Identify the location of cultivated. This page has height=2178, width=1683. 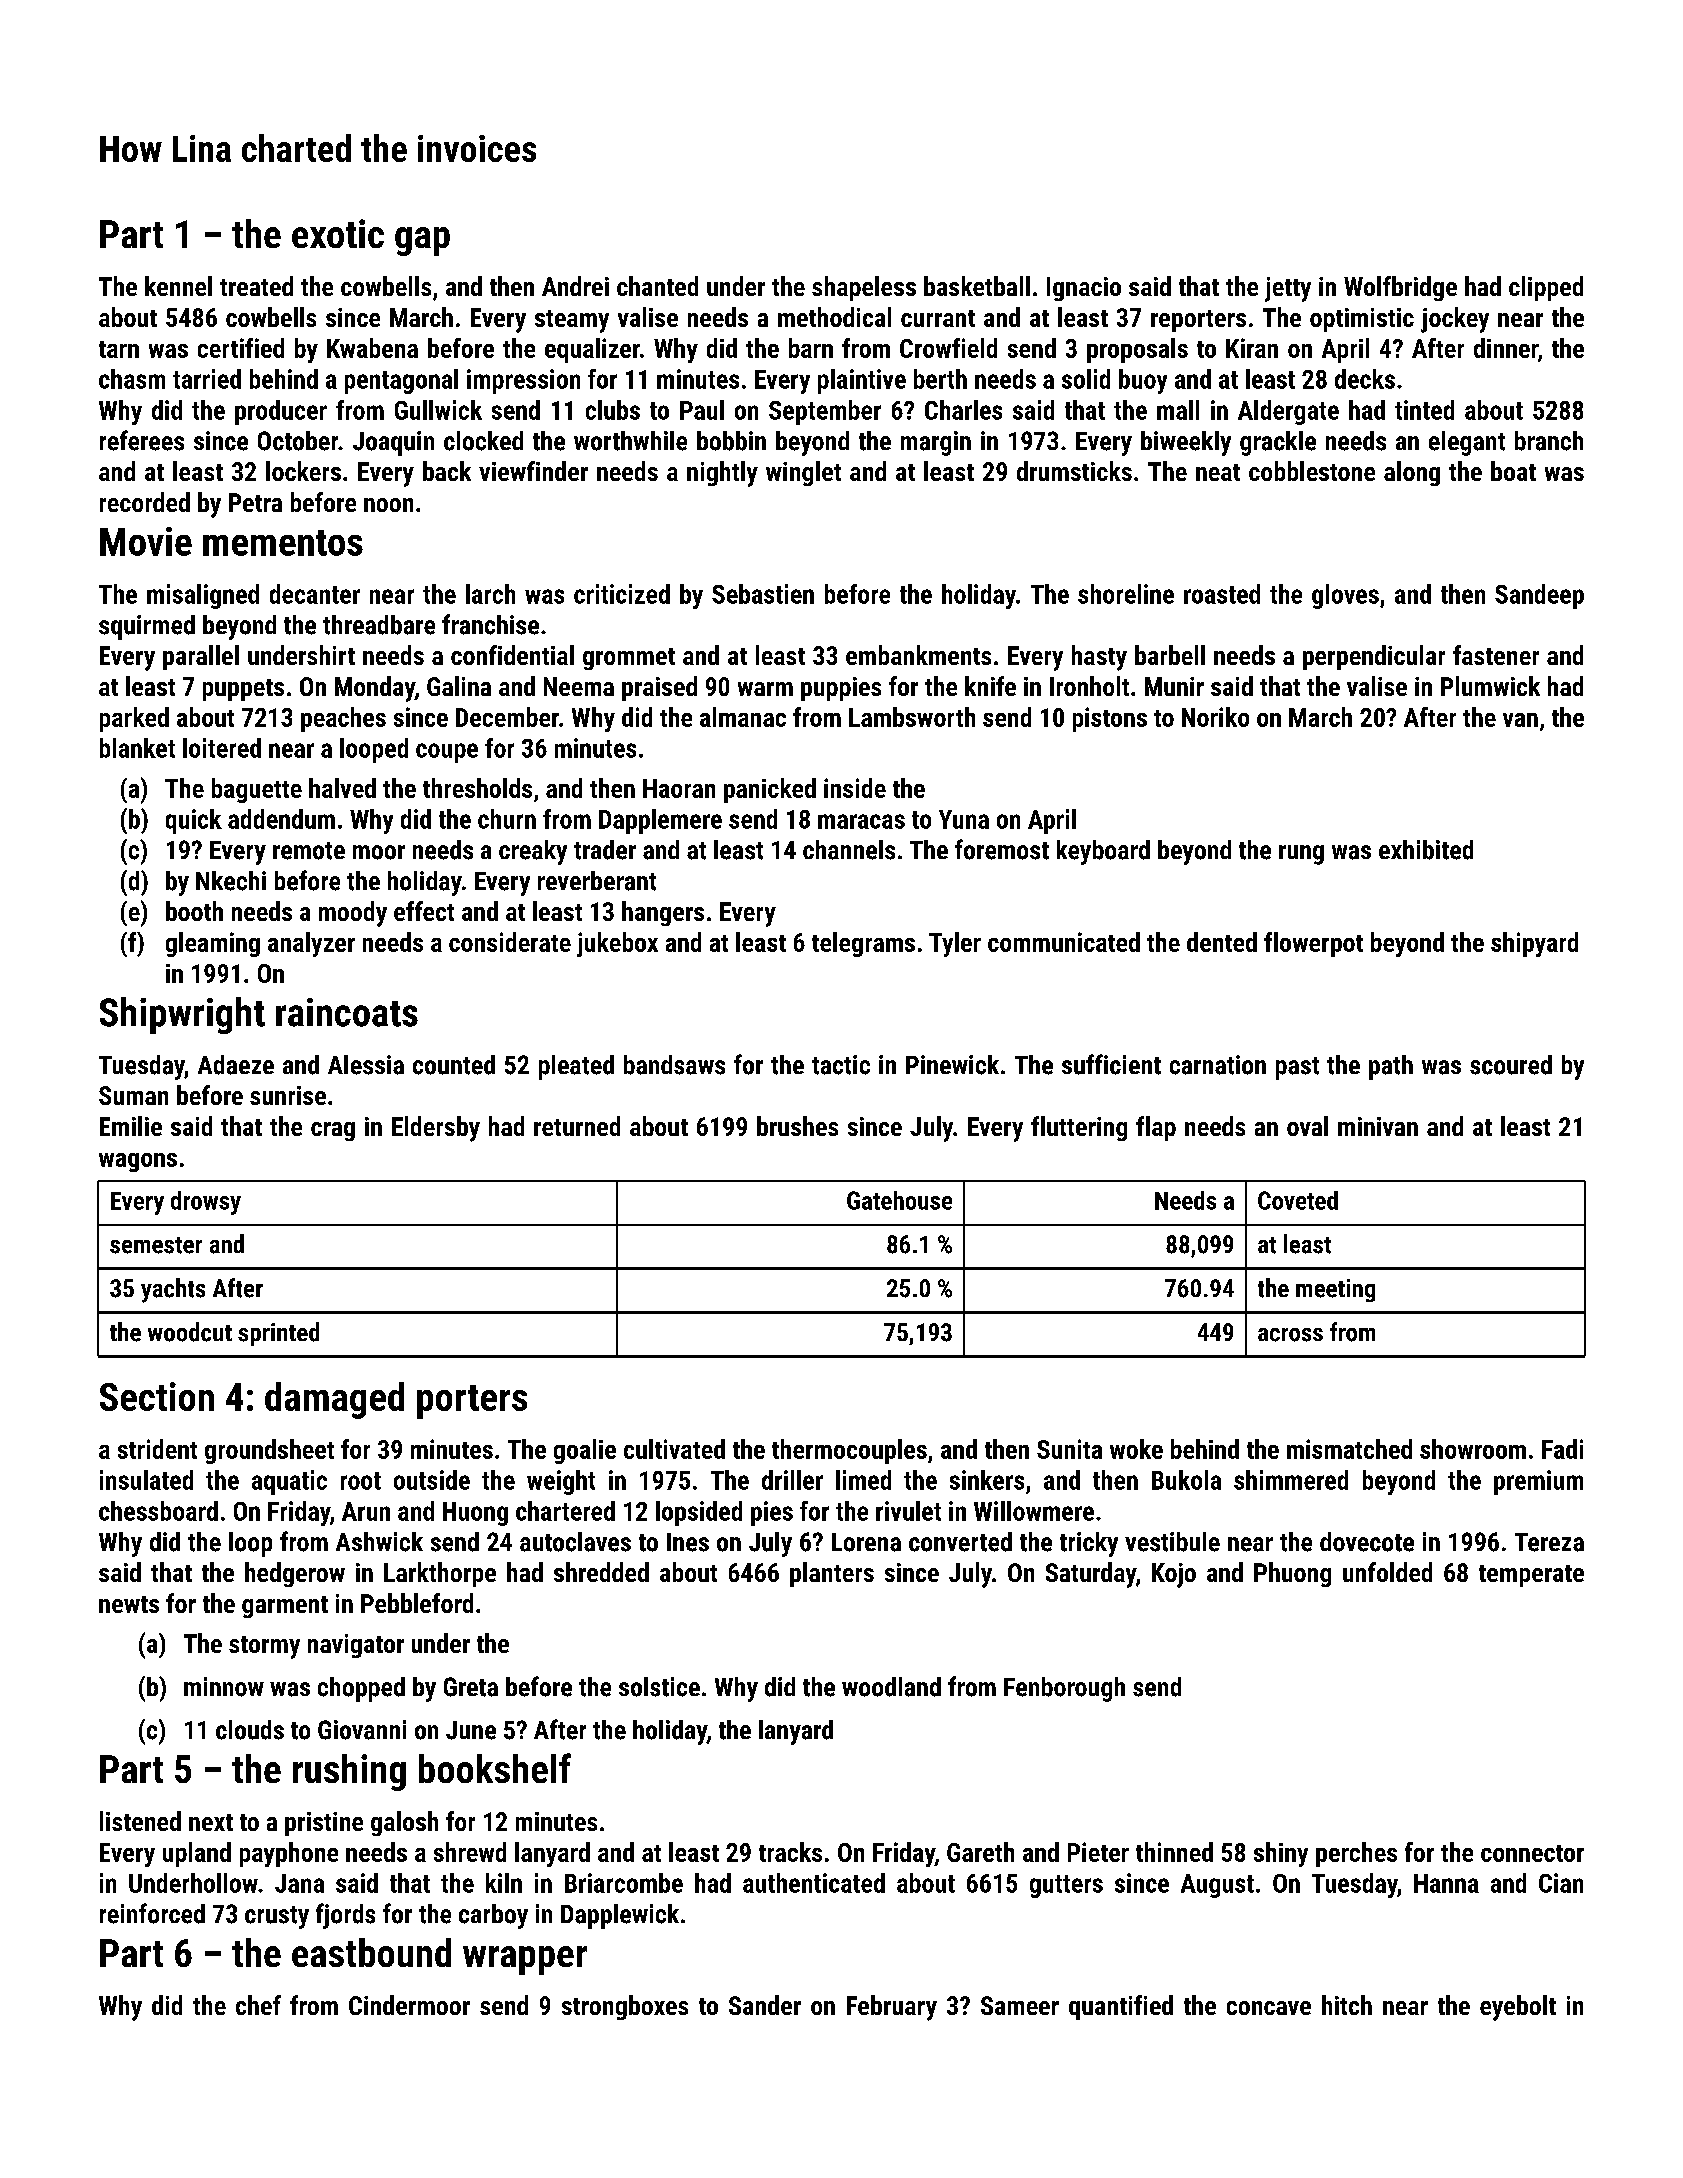
(674, 1449).
